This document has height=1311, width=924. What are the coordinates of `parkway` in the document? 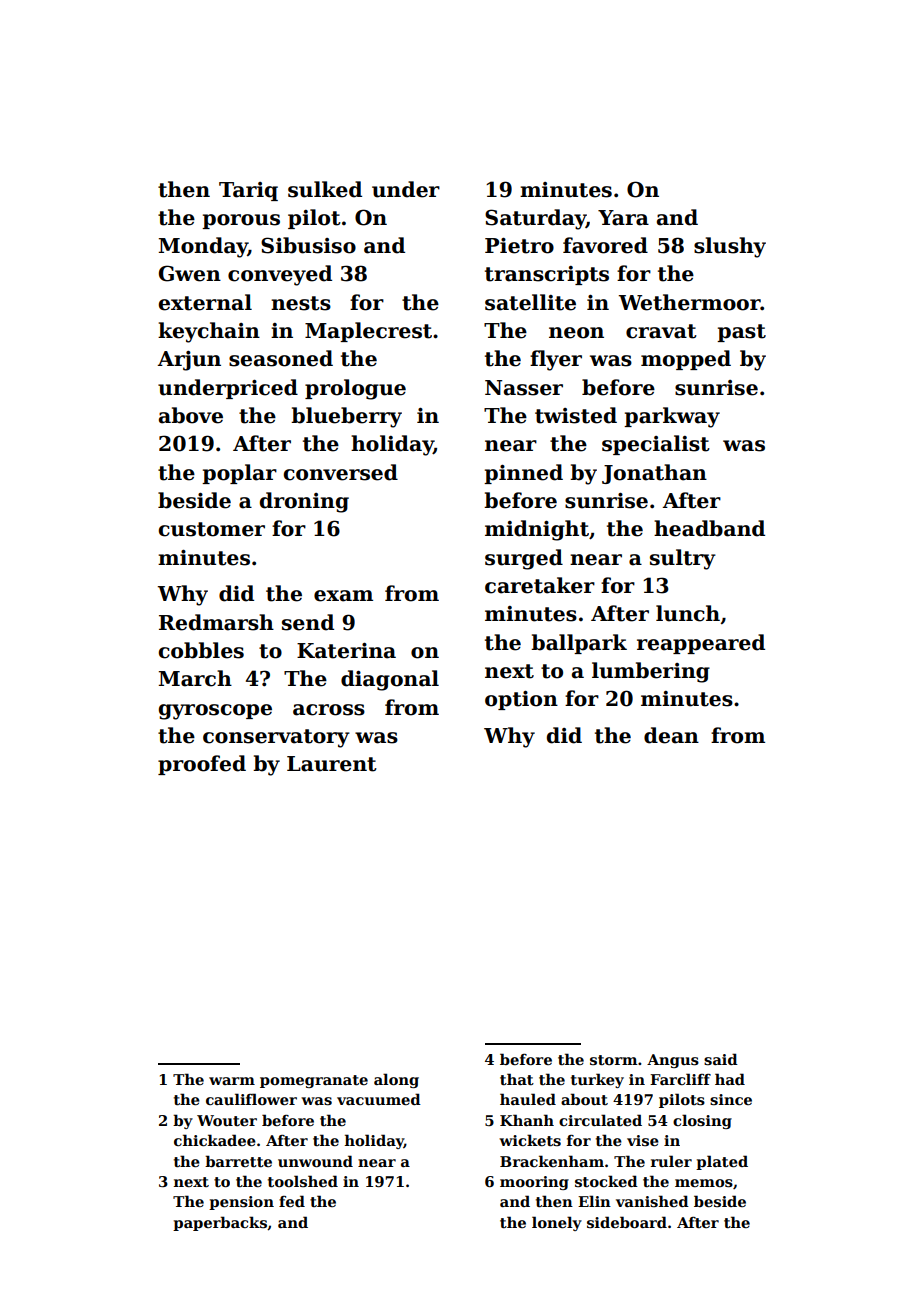 It's located at (672, 417).
